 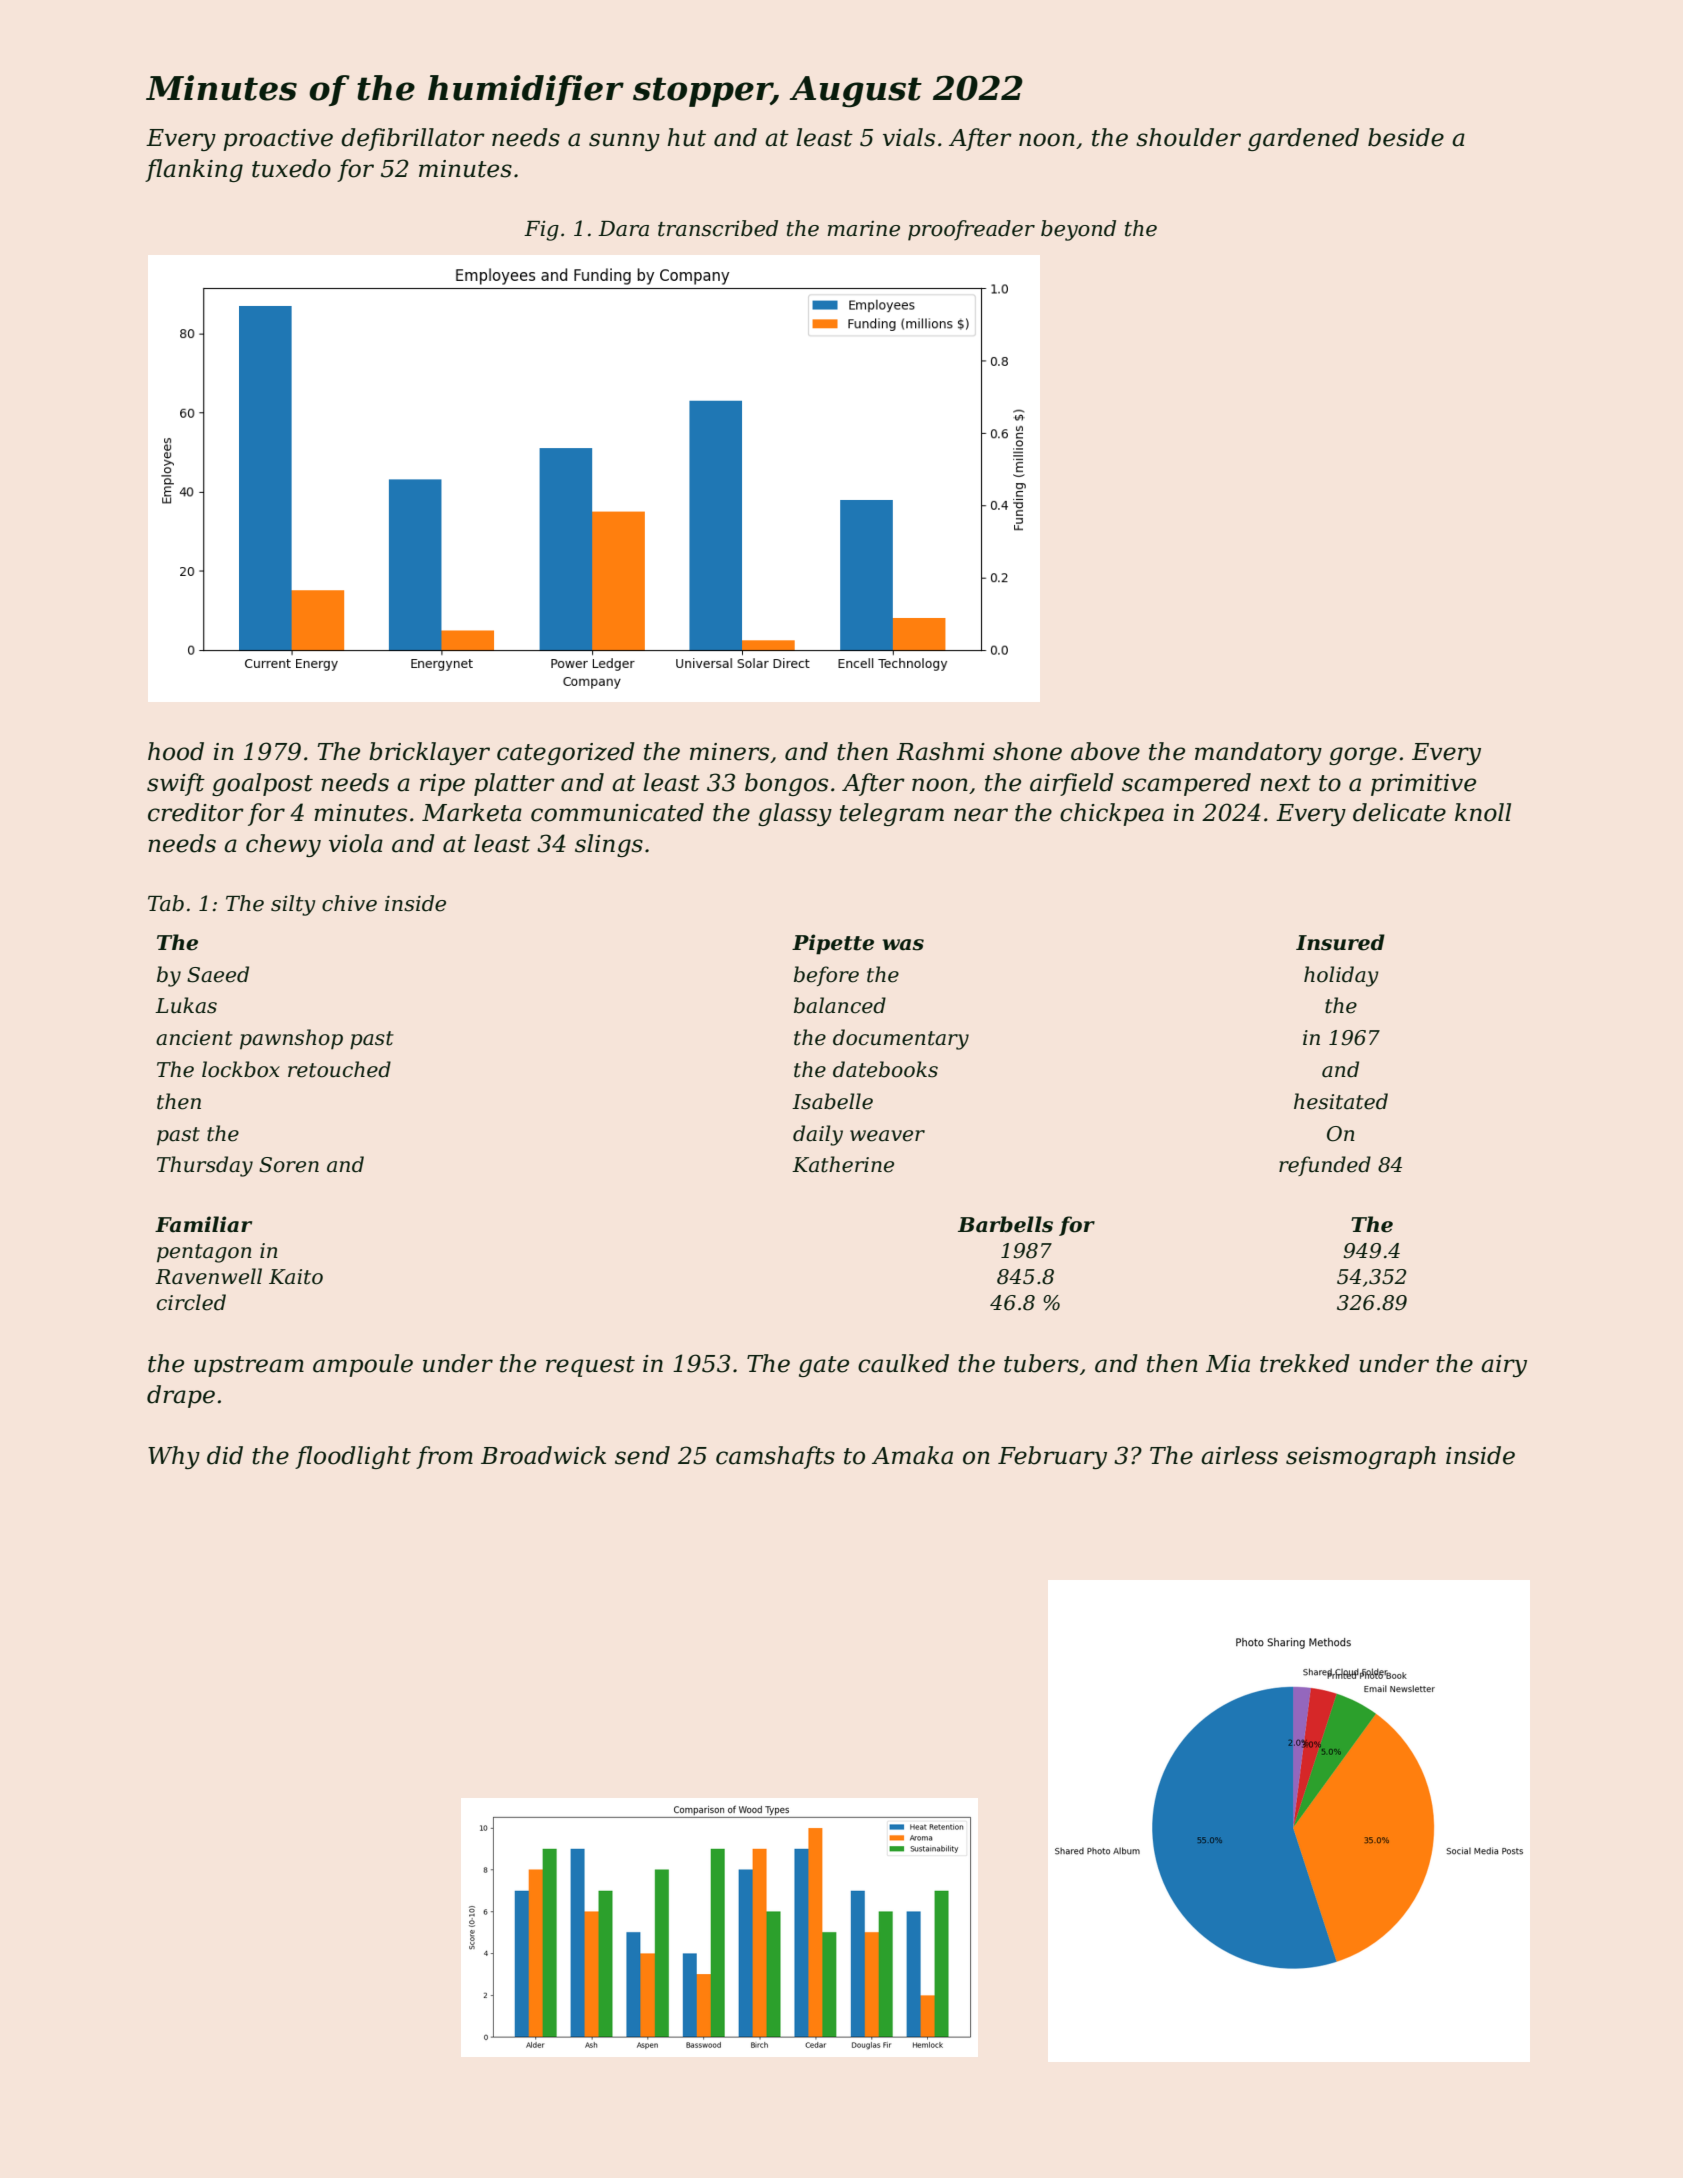 I want to click on gardened, so click(x=1303, y=139).
